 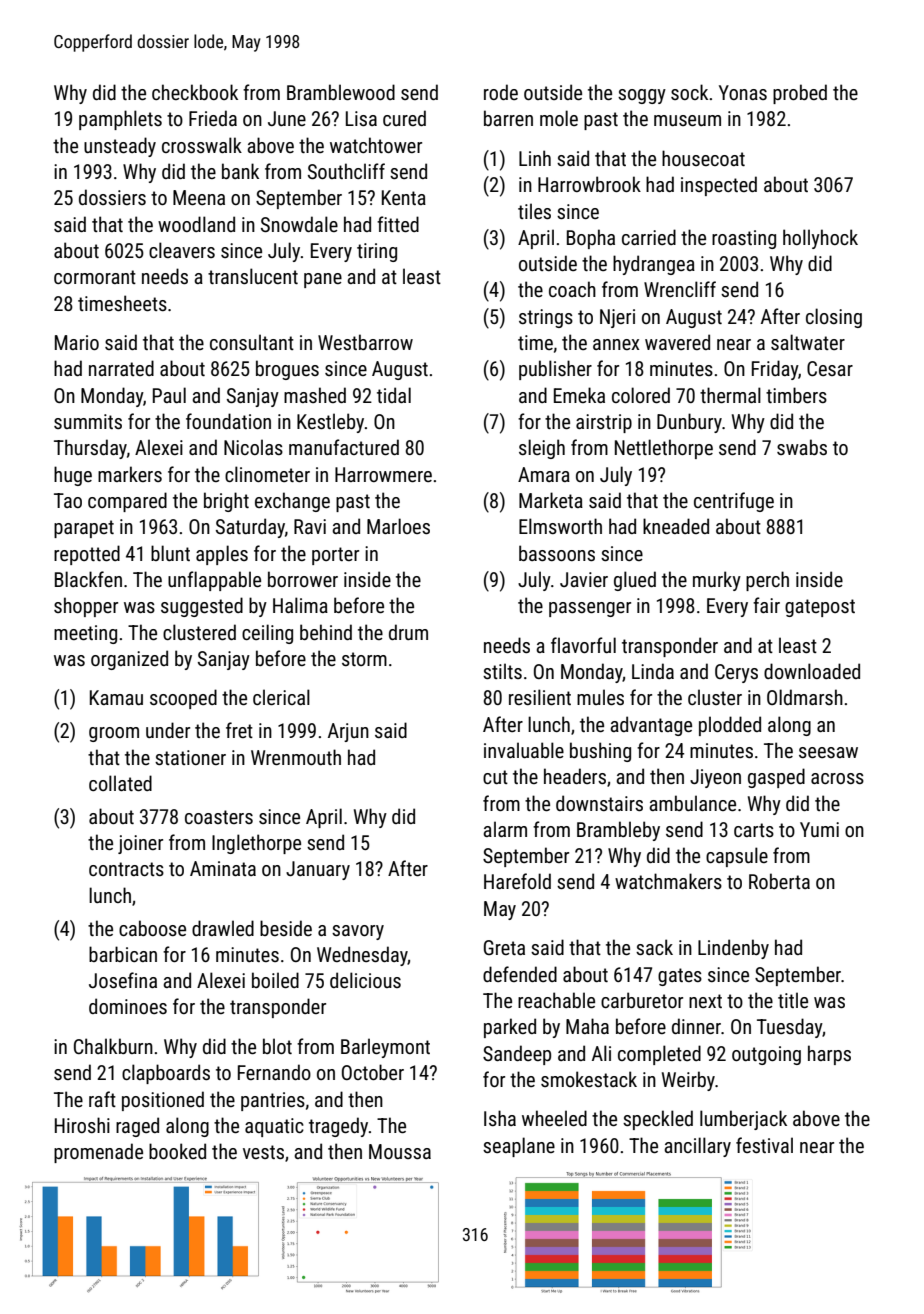 I want to click on booked, so click(x=177, y=1151).
